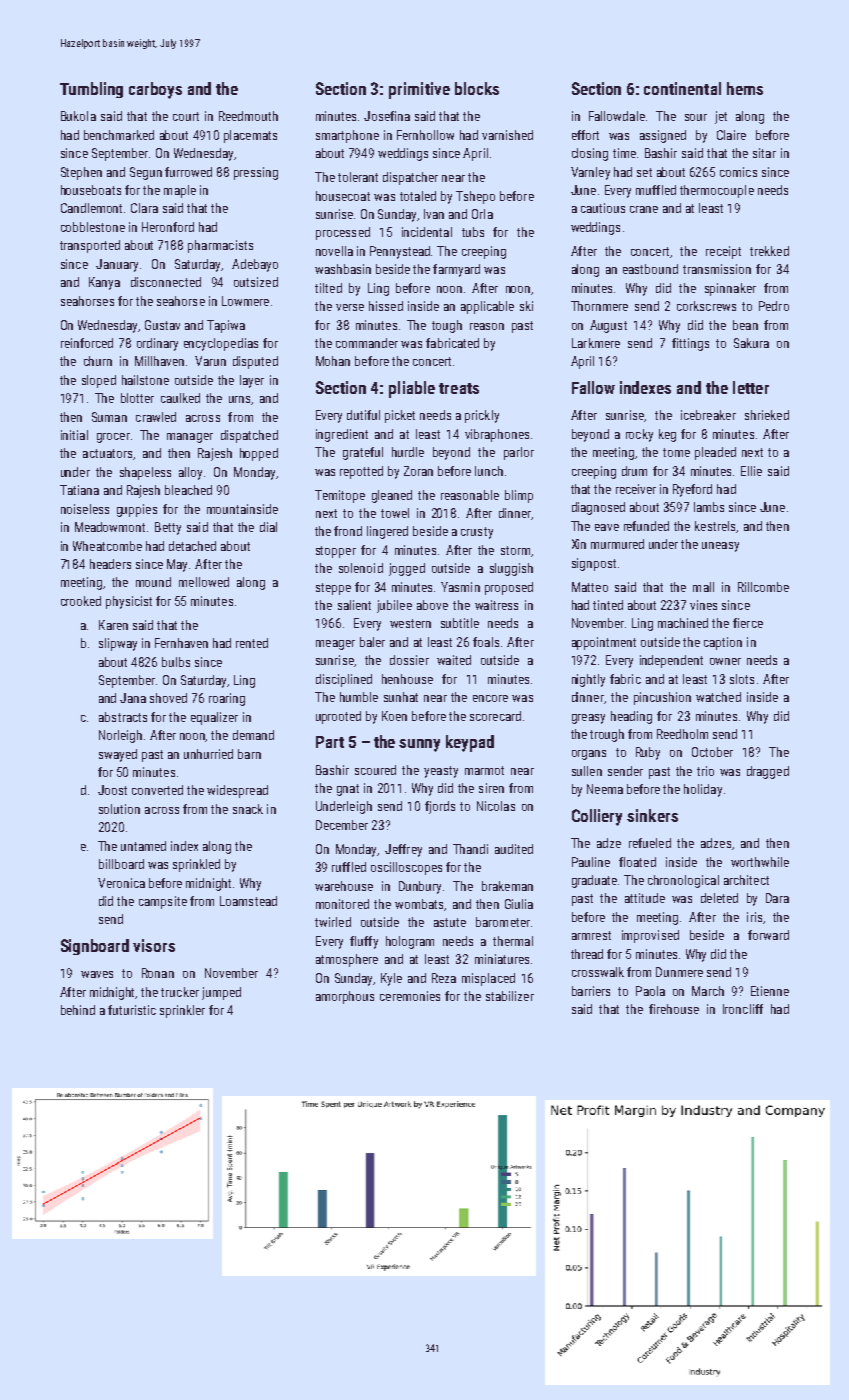 This screenshot has width=849, height=1400. I want to click on continental, so click(682, 88).
